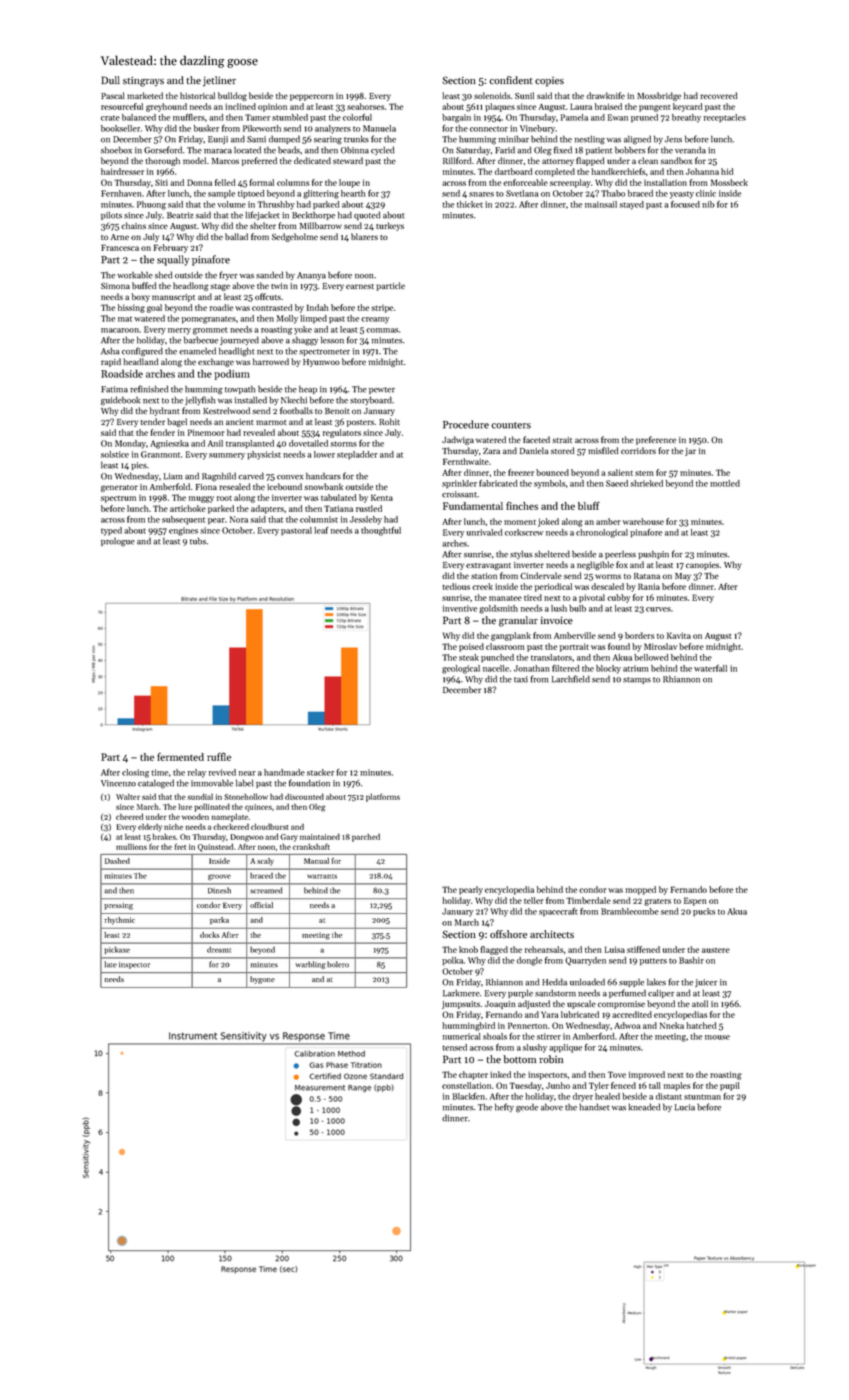 The image size is (849, 1400). I want to click on stylus, so click(521, 555).
